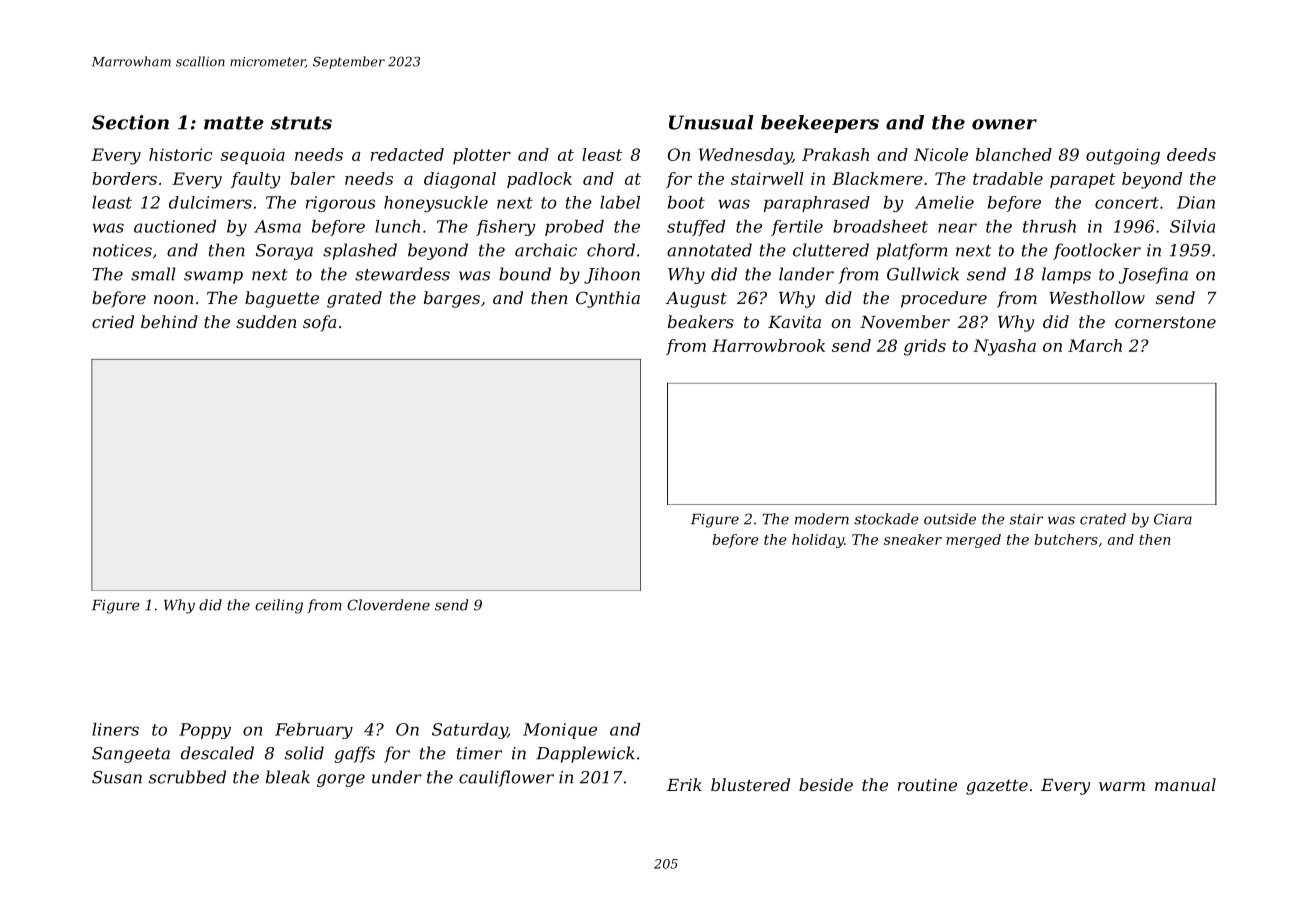  What do you see at coordinates (1123, 156) in the page?
I see `outgoing` at bounding box center [1123, 156].
